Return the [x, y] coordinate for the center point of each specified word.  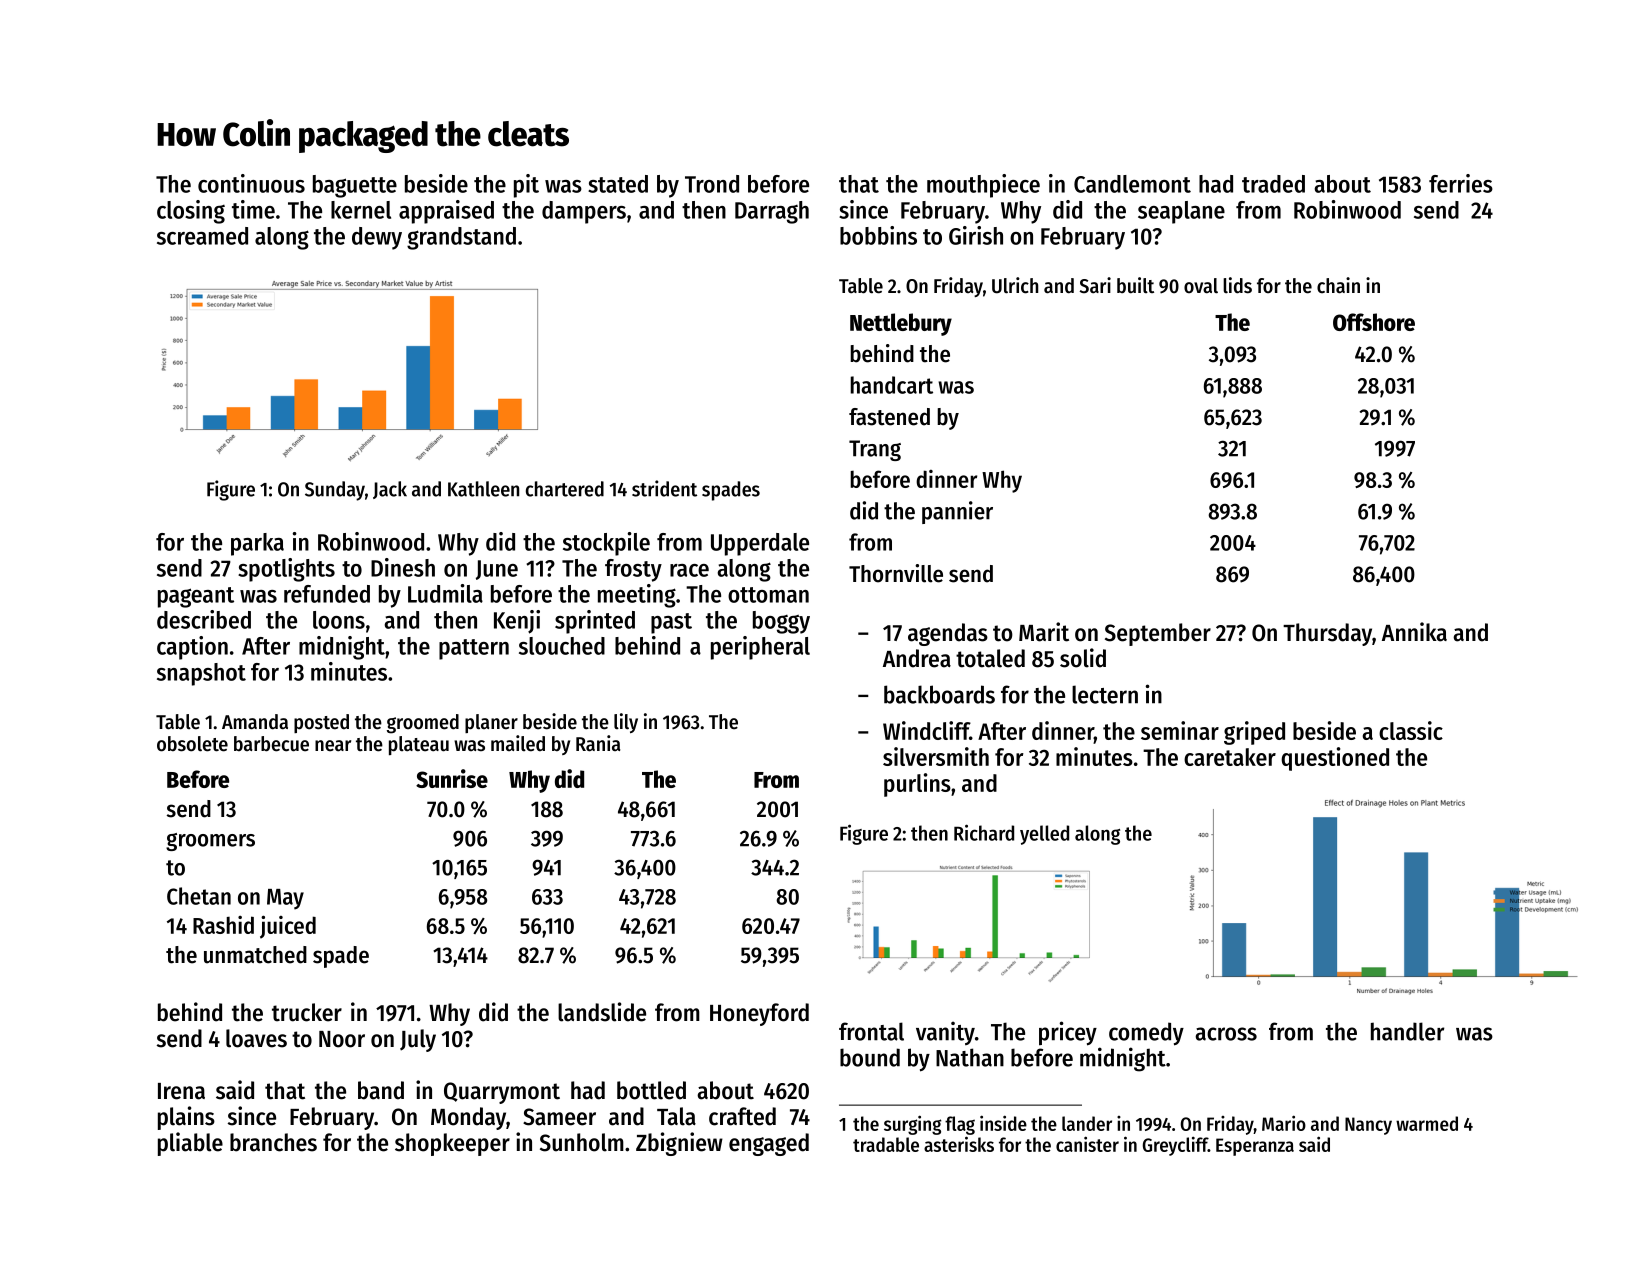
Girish [976, 235]
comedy [1146, 1034]
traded [1273, 184]
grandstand [461, 238]
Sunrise [452, 778]
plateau [419, 745]
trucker [307, 1012]
